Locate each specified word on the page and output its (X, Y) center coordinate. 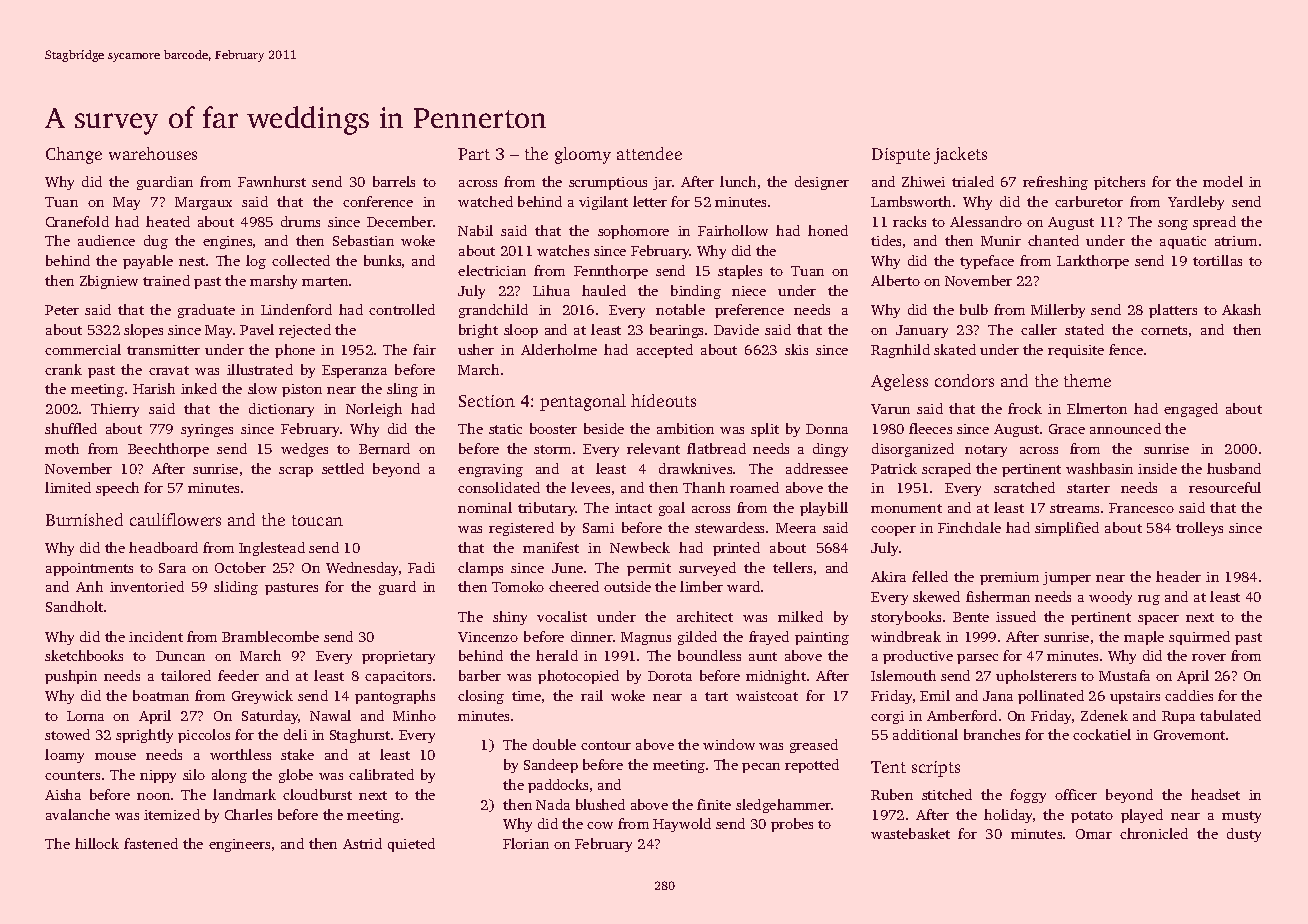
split (765, 430)
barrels (394, 181)
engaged (1191, 410)
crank (63, 369)
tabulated (1230, 715)
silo (194, 774)
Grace (1067, 429)
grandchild (493, 311)
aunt (763, 656)
